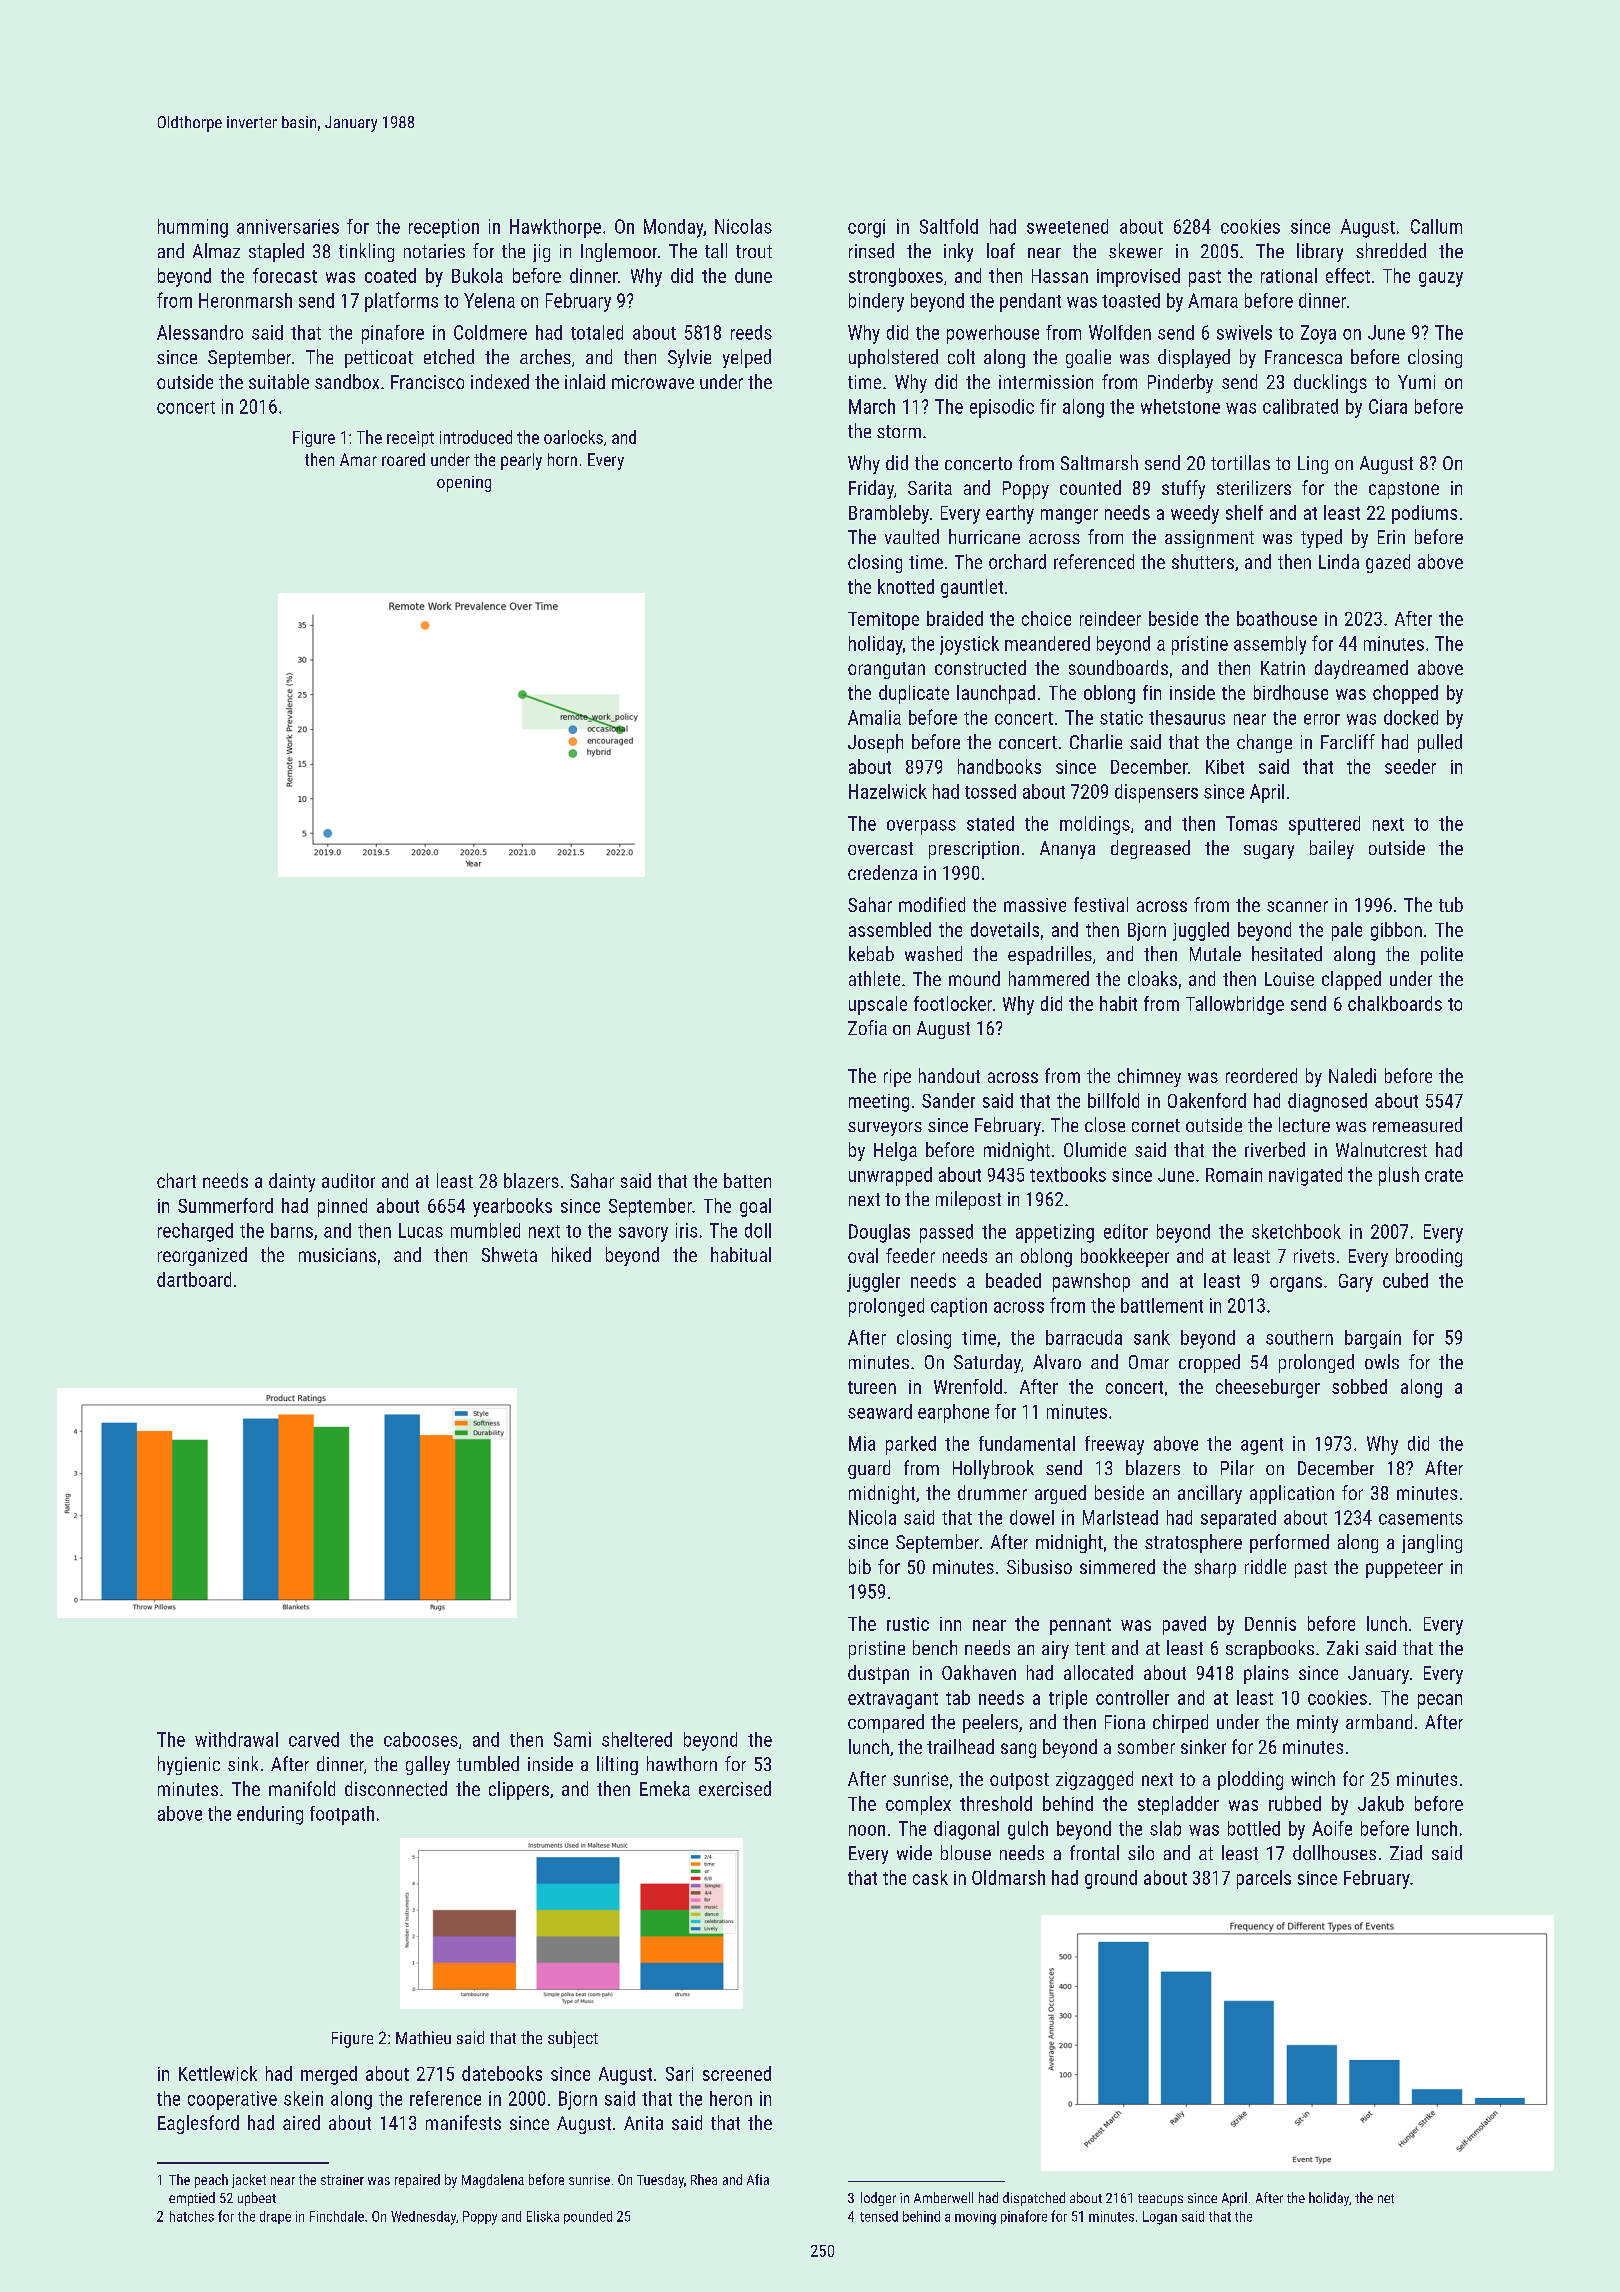  What do you see at coordinates (1342, 1647) in the image?
I see `Zaki` at bounding box center [1342, 1647].
